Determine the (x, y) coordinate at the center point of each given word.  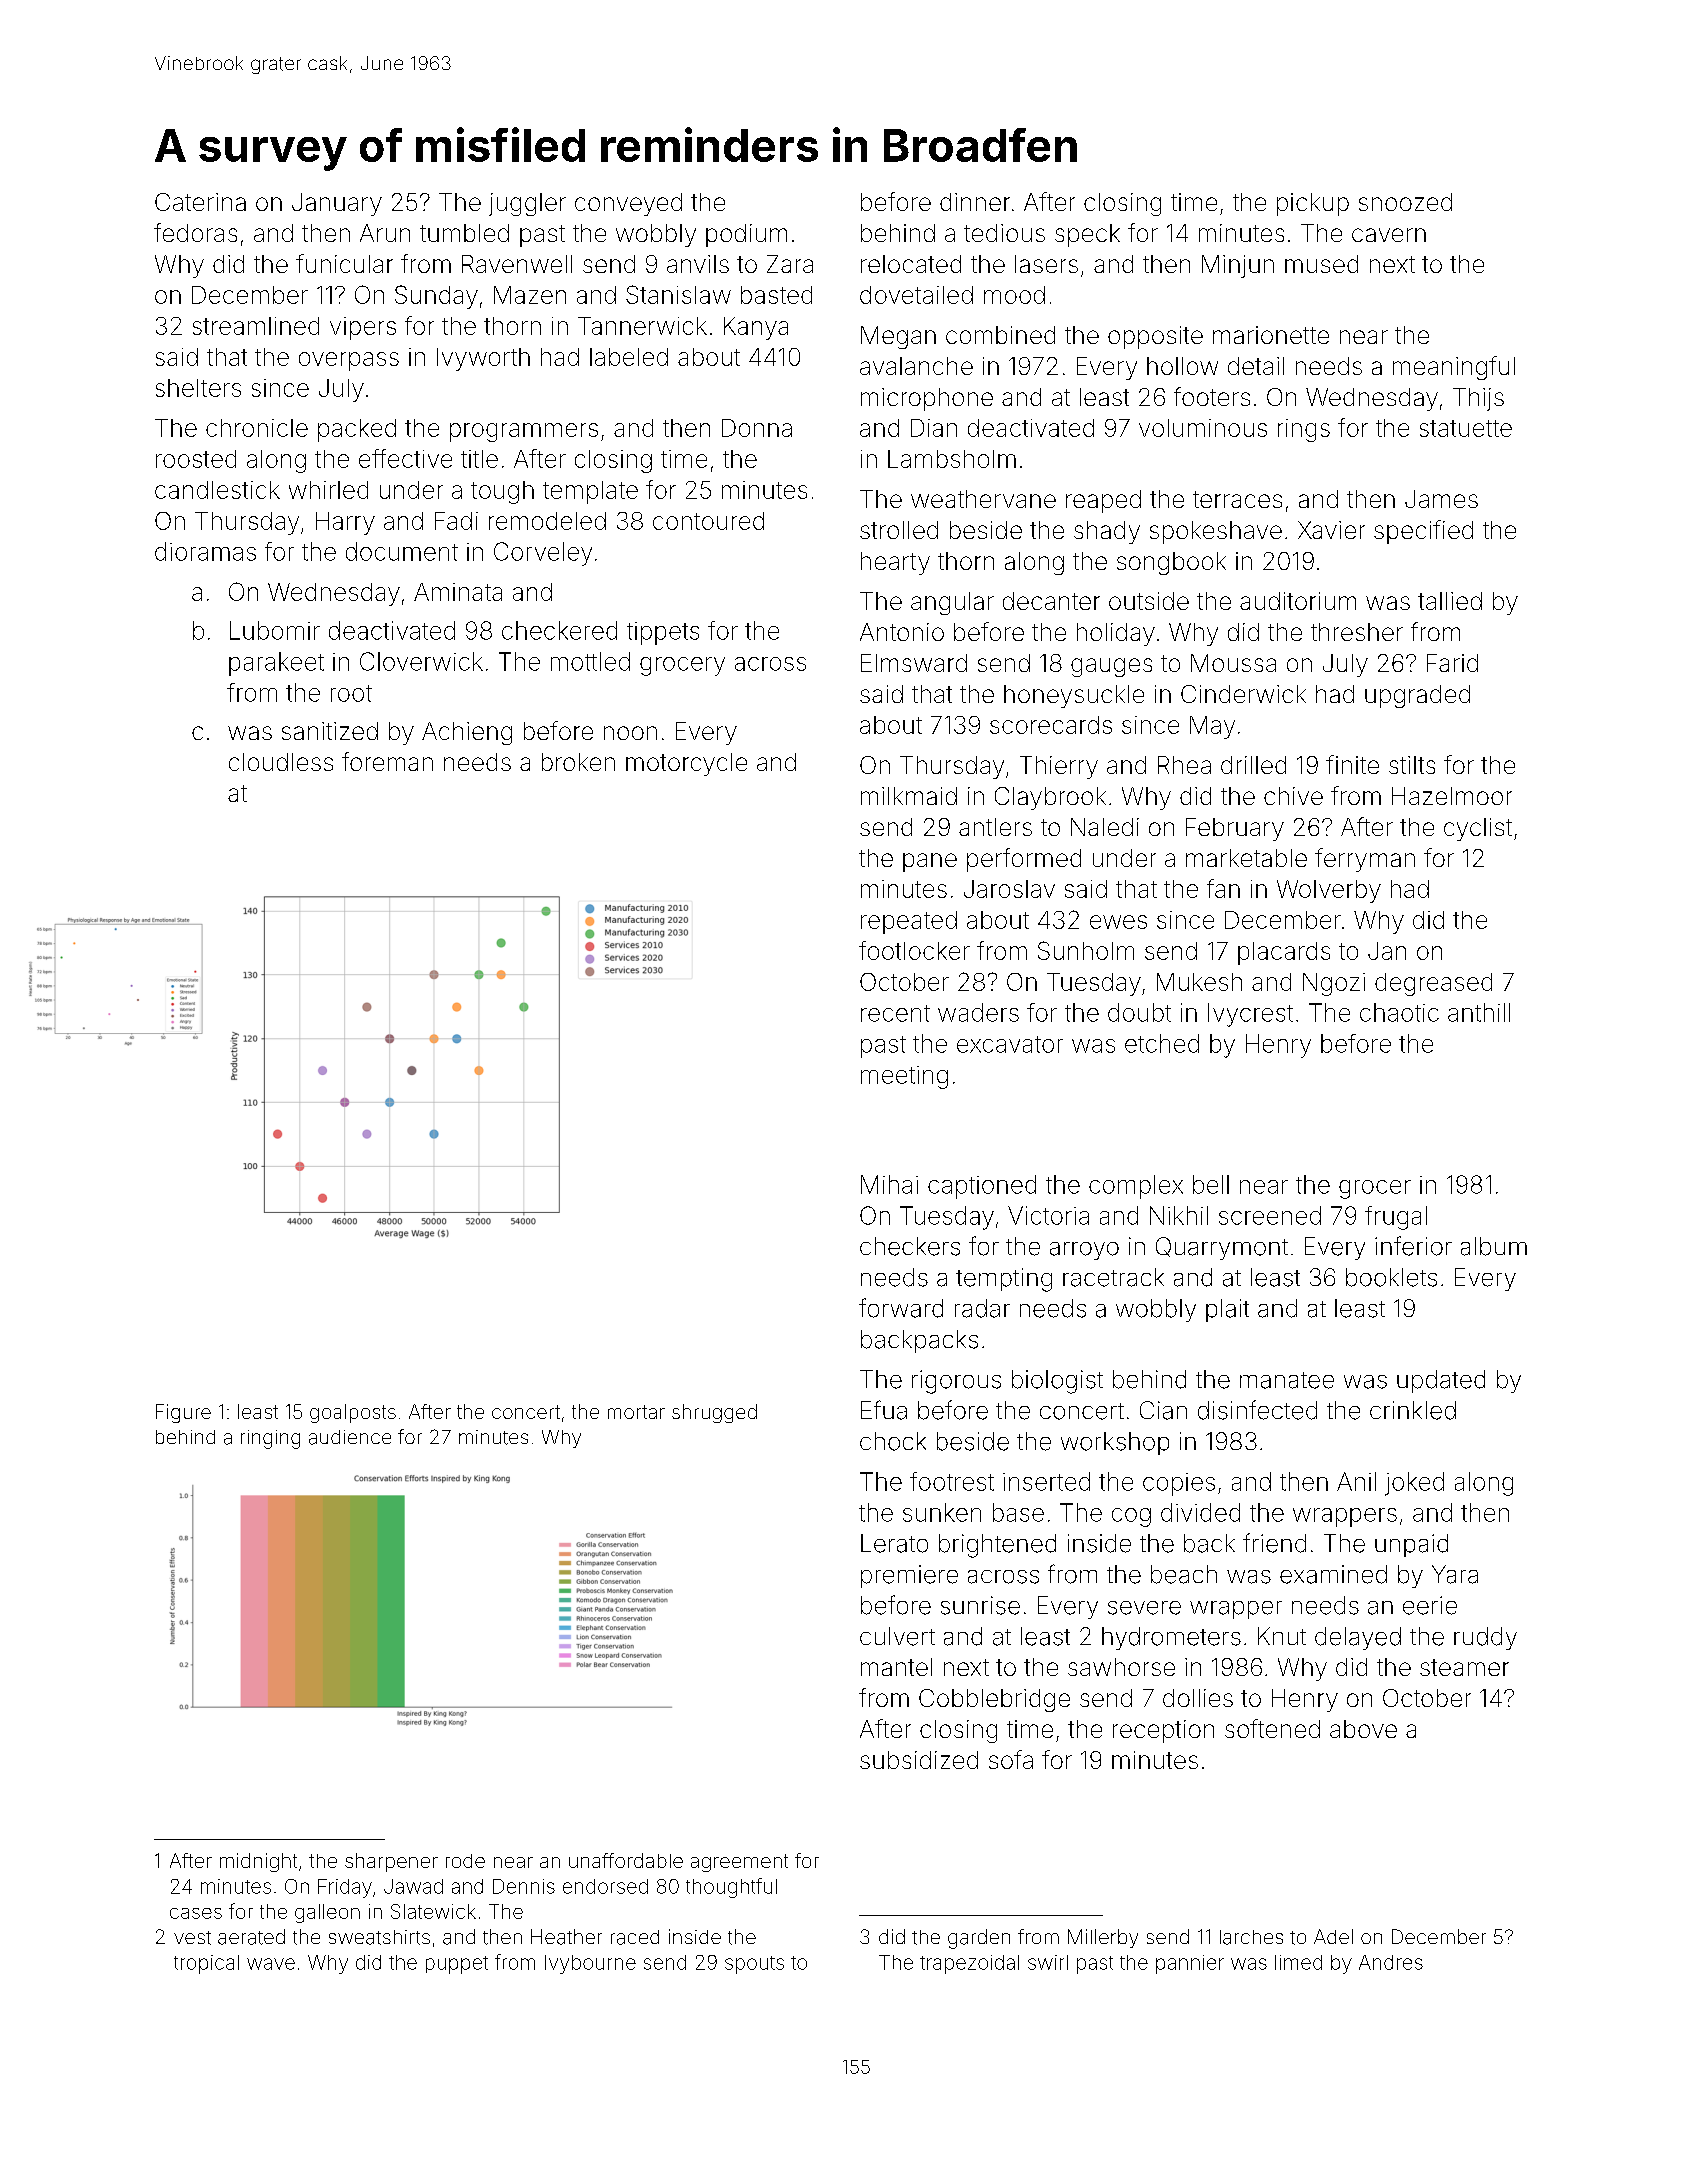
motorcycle (686, 764)
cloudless (281, 762)
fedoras (195, 232)
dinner (975, 202)
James (1441, 499)
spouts (754, 1965)
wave (271, 1964)
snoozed (1405, 202)
